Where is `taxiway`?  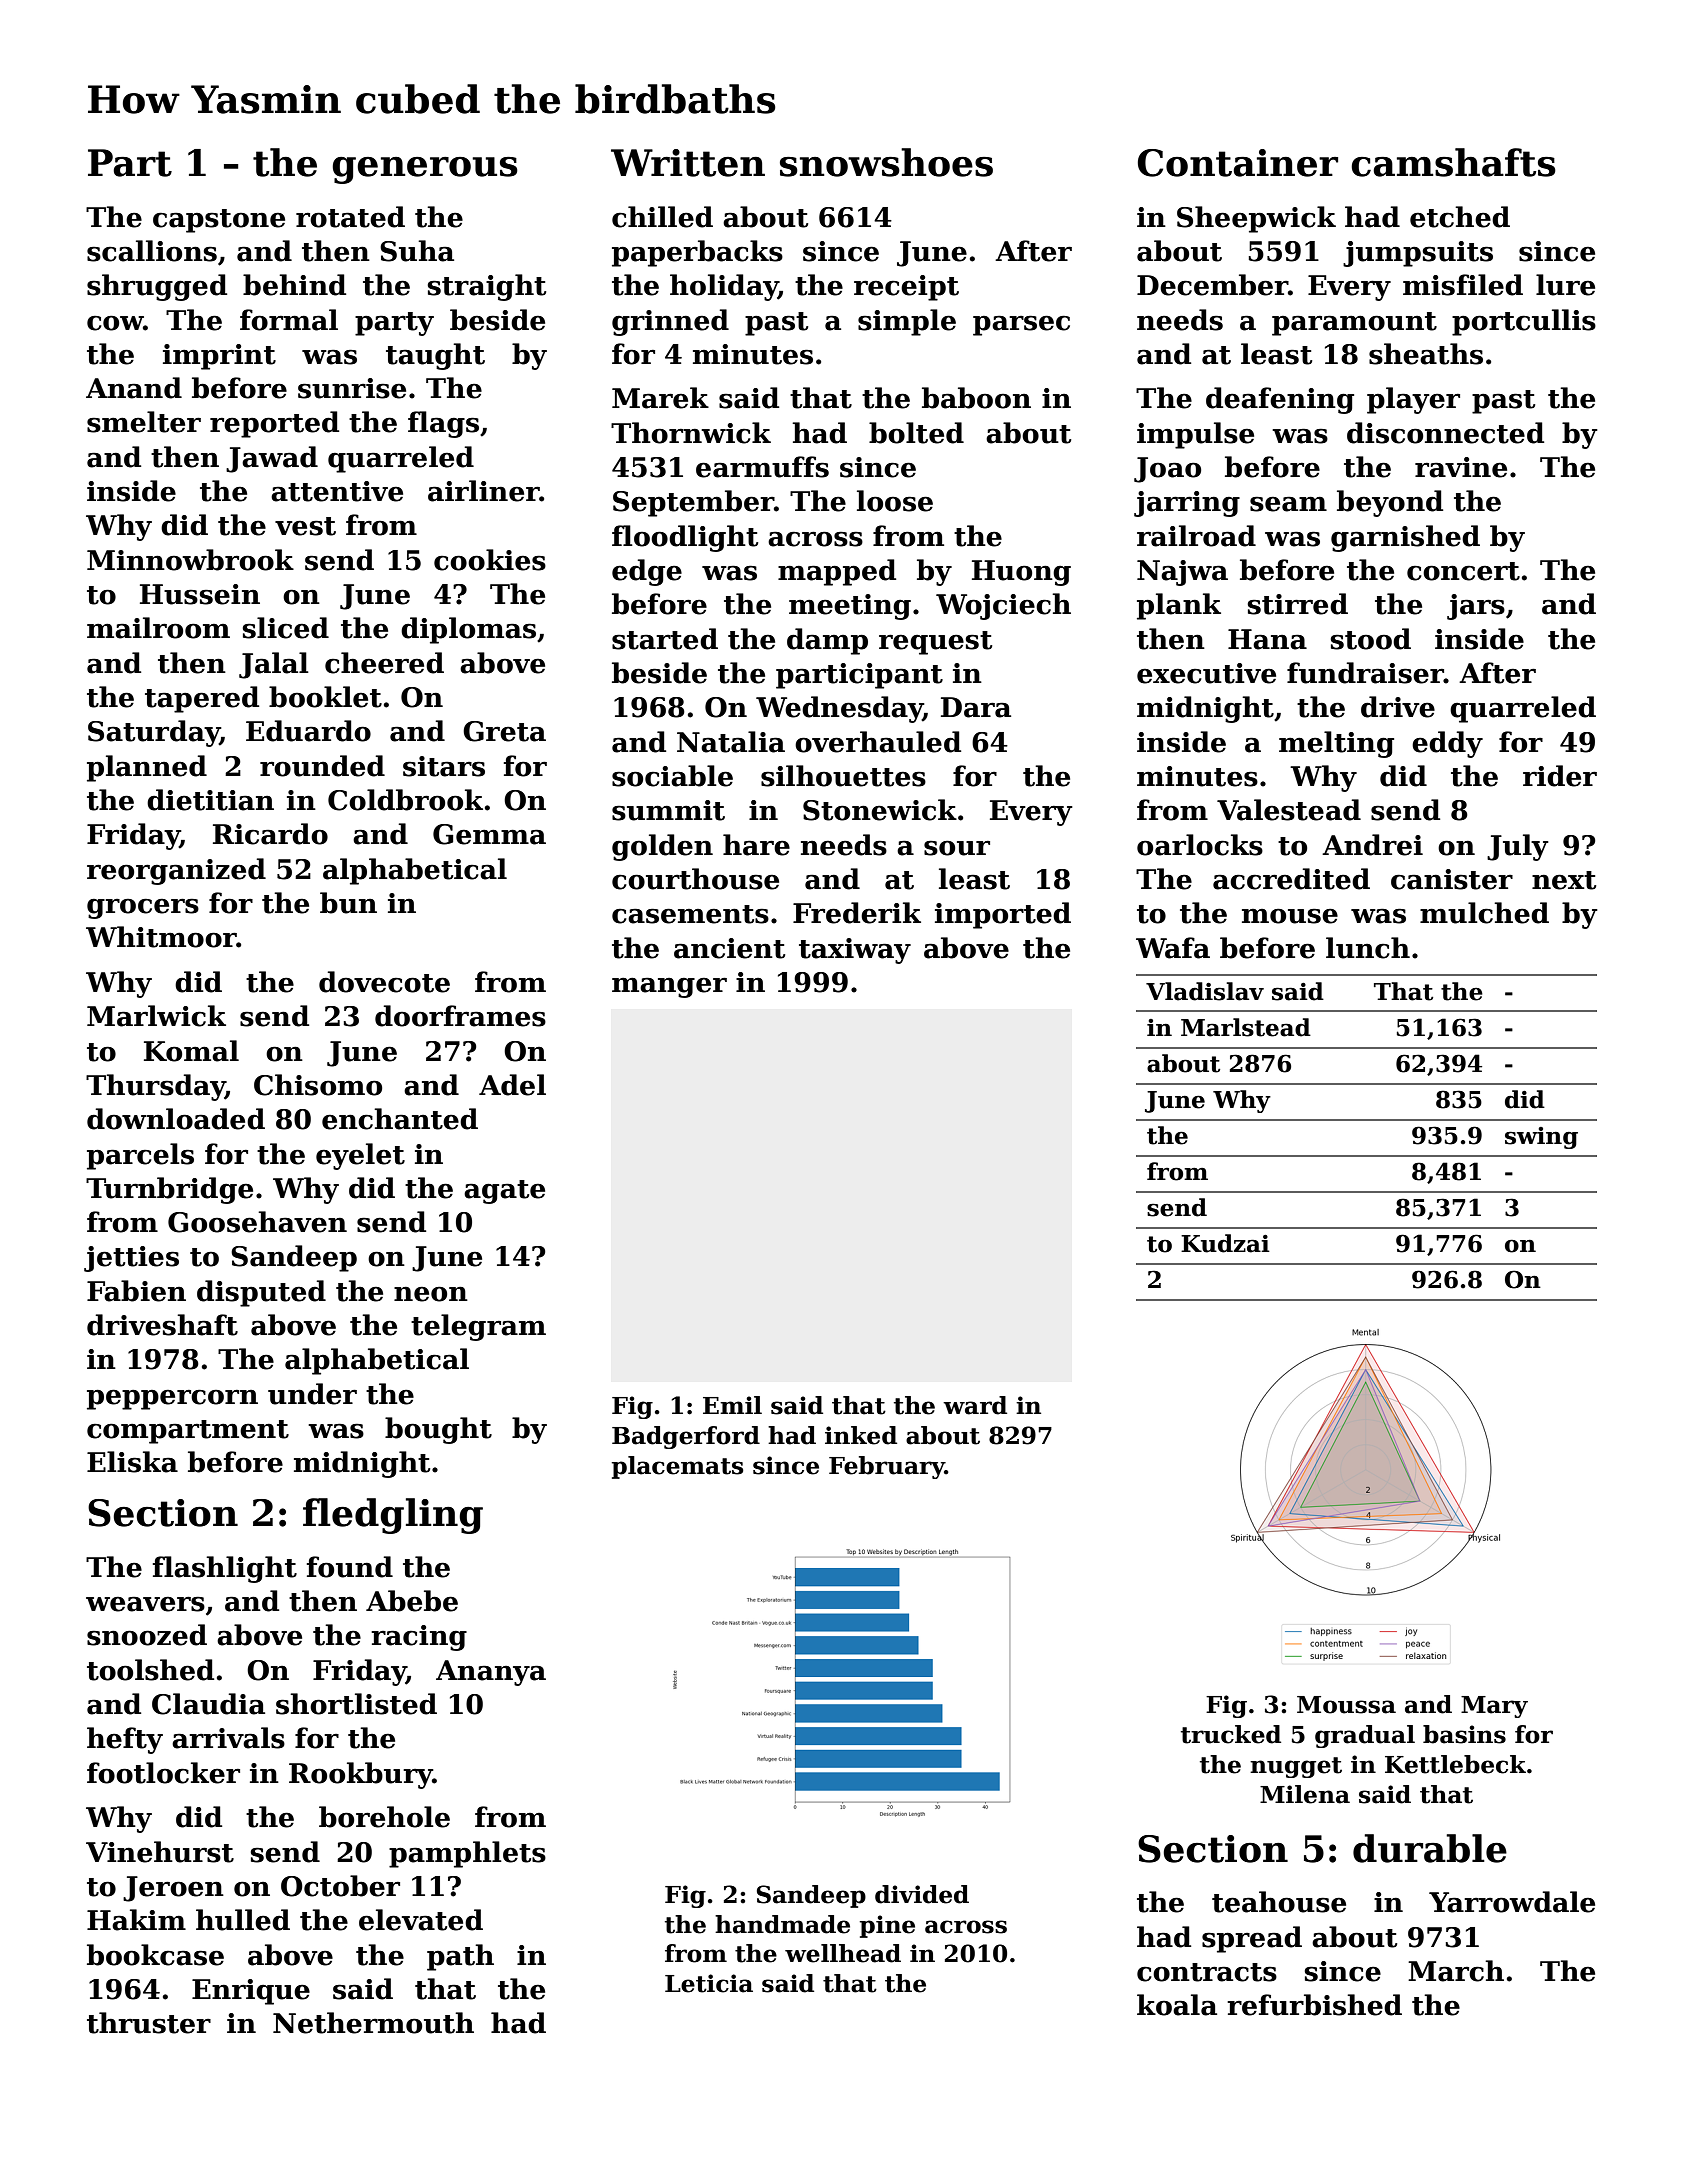
taxiway is located at coordinates (855, 951).
